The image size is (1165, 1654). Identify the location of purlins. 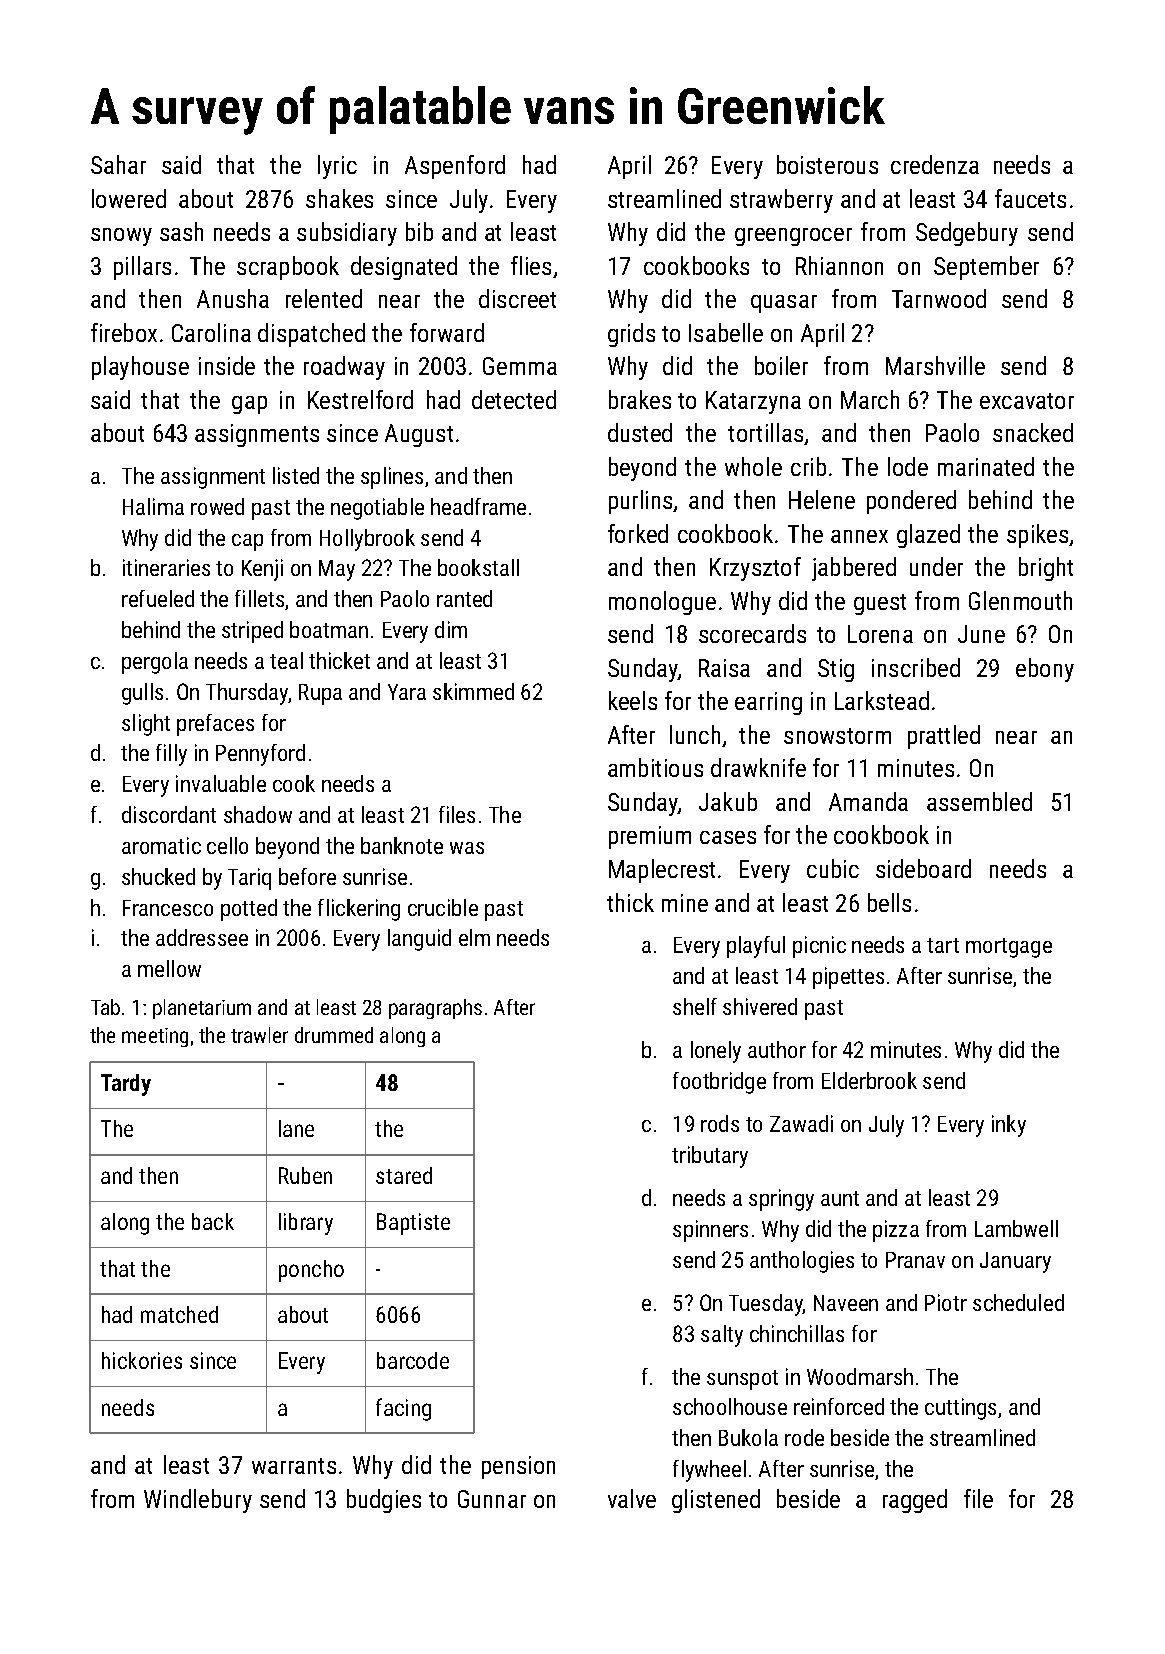
(641, 502).
